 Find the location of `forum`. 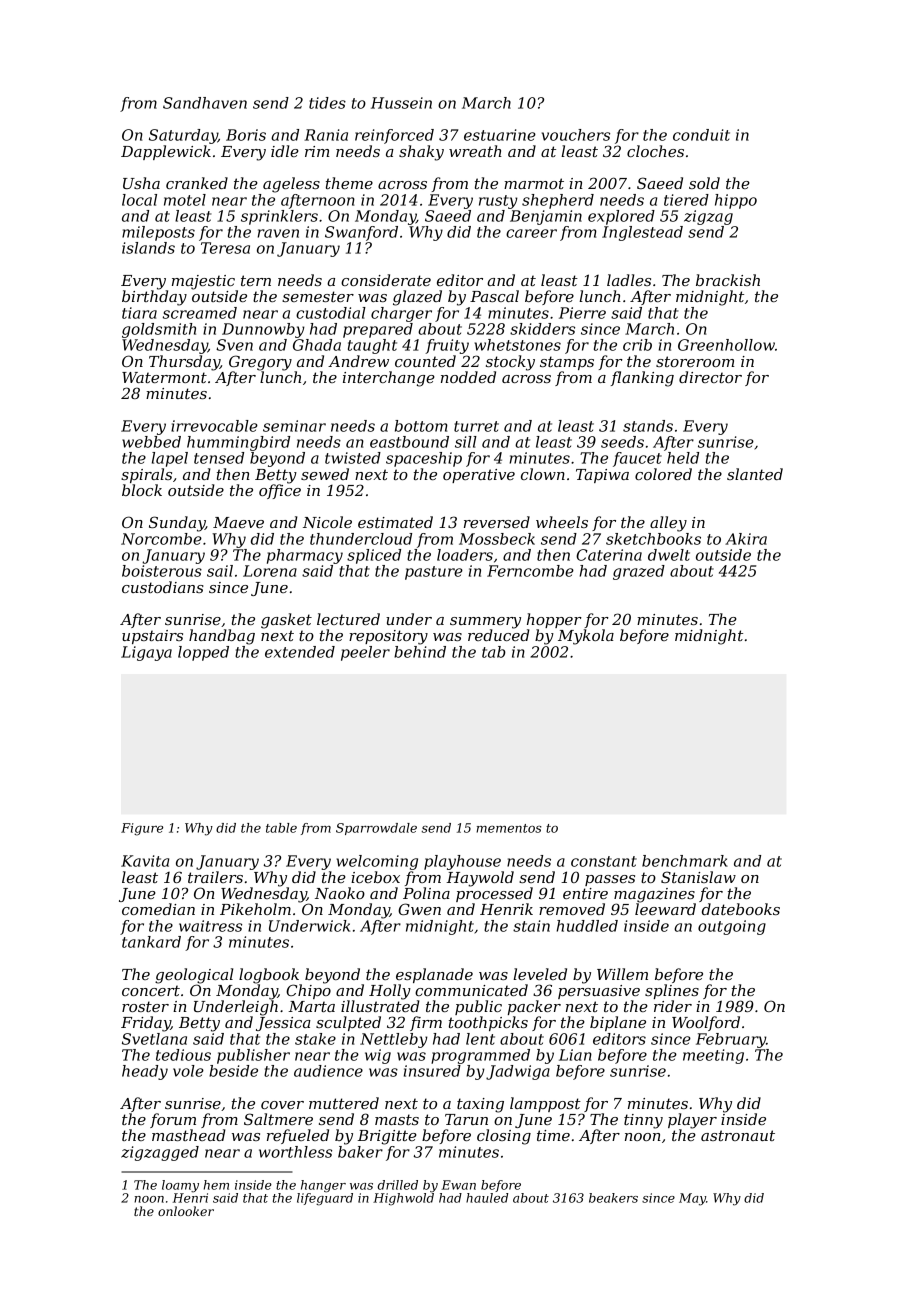

forum is located at coordinates (173, 1120).
